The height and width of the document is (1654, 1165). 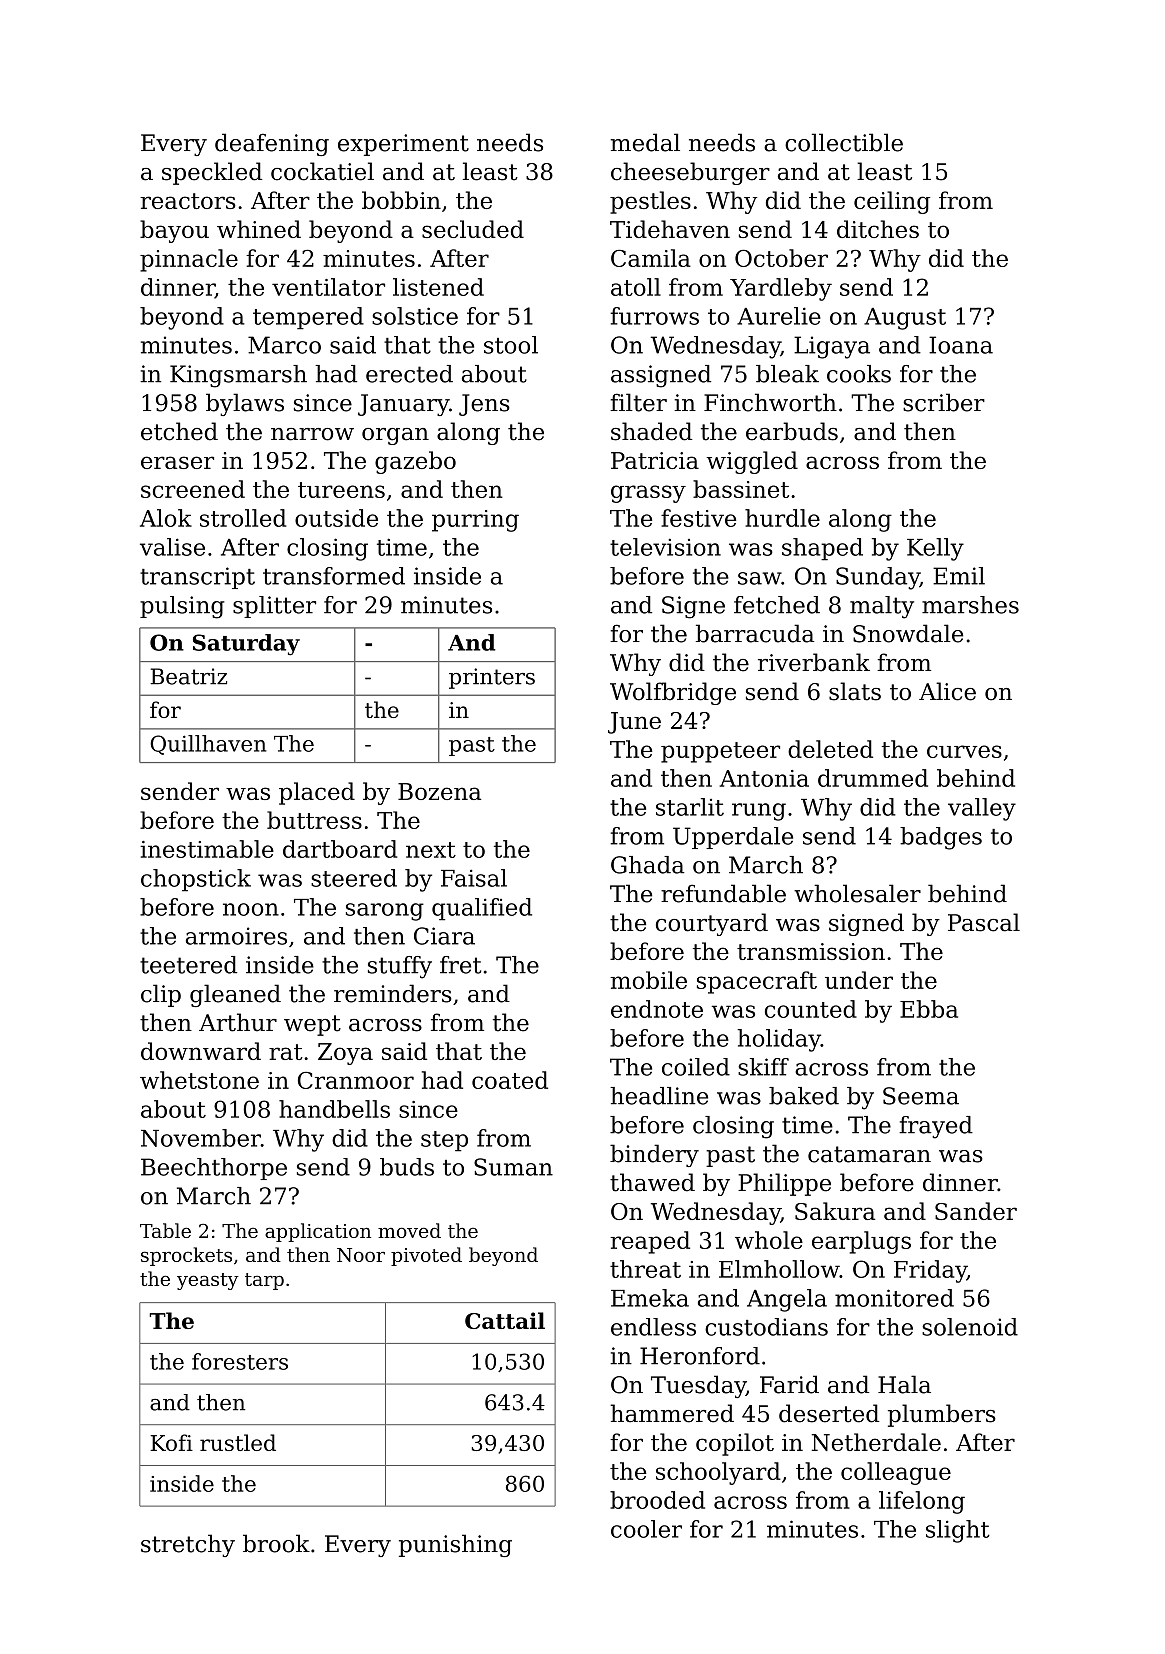 I want to click on Quillhaven, so click(x=208, y=745).
